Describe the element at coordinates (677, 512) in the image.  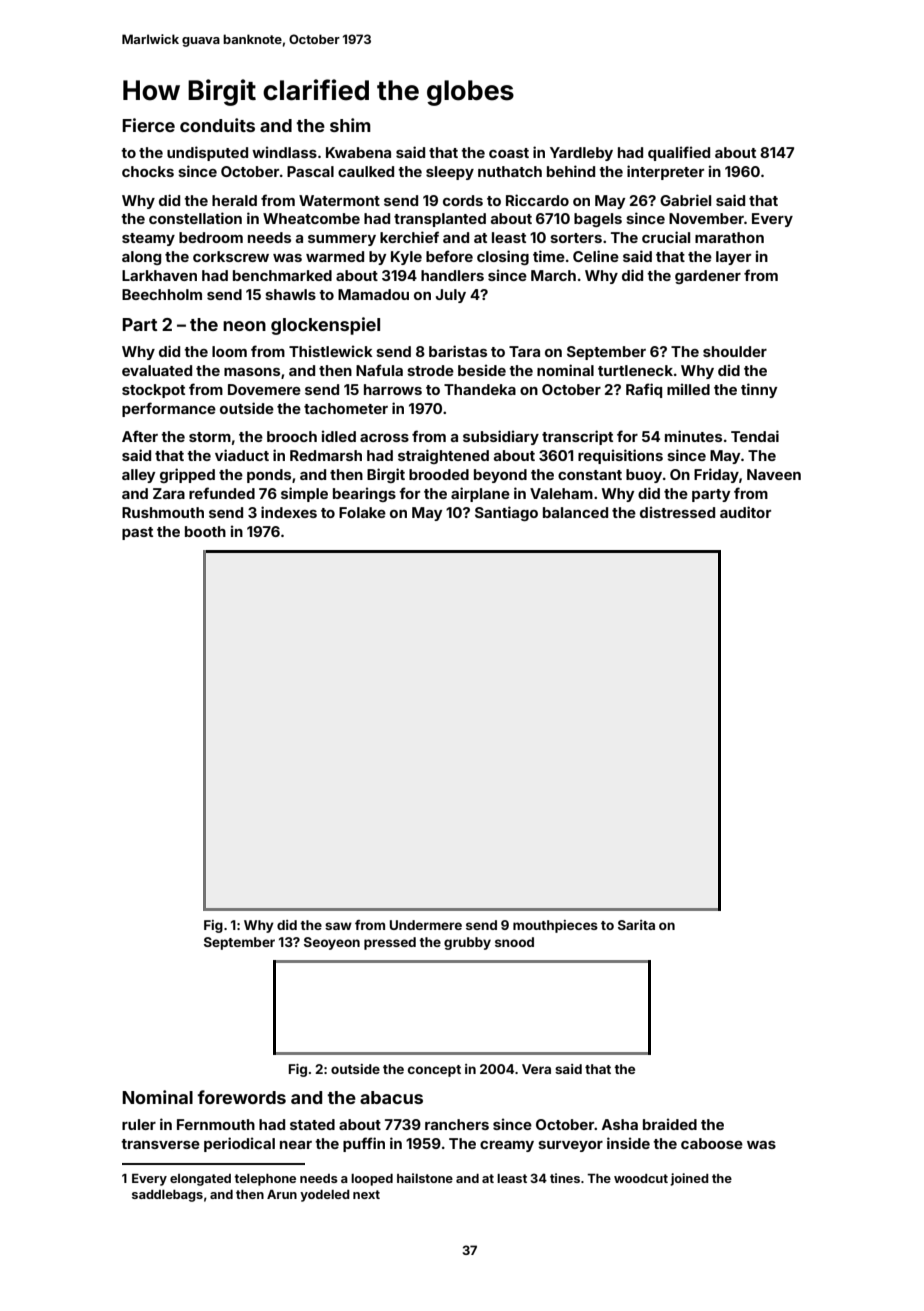
I see `distressed` at that location.
